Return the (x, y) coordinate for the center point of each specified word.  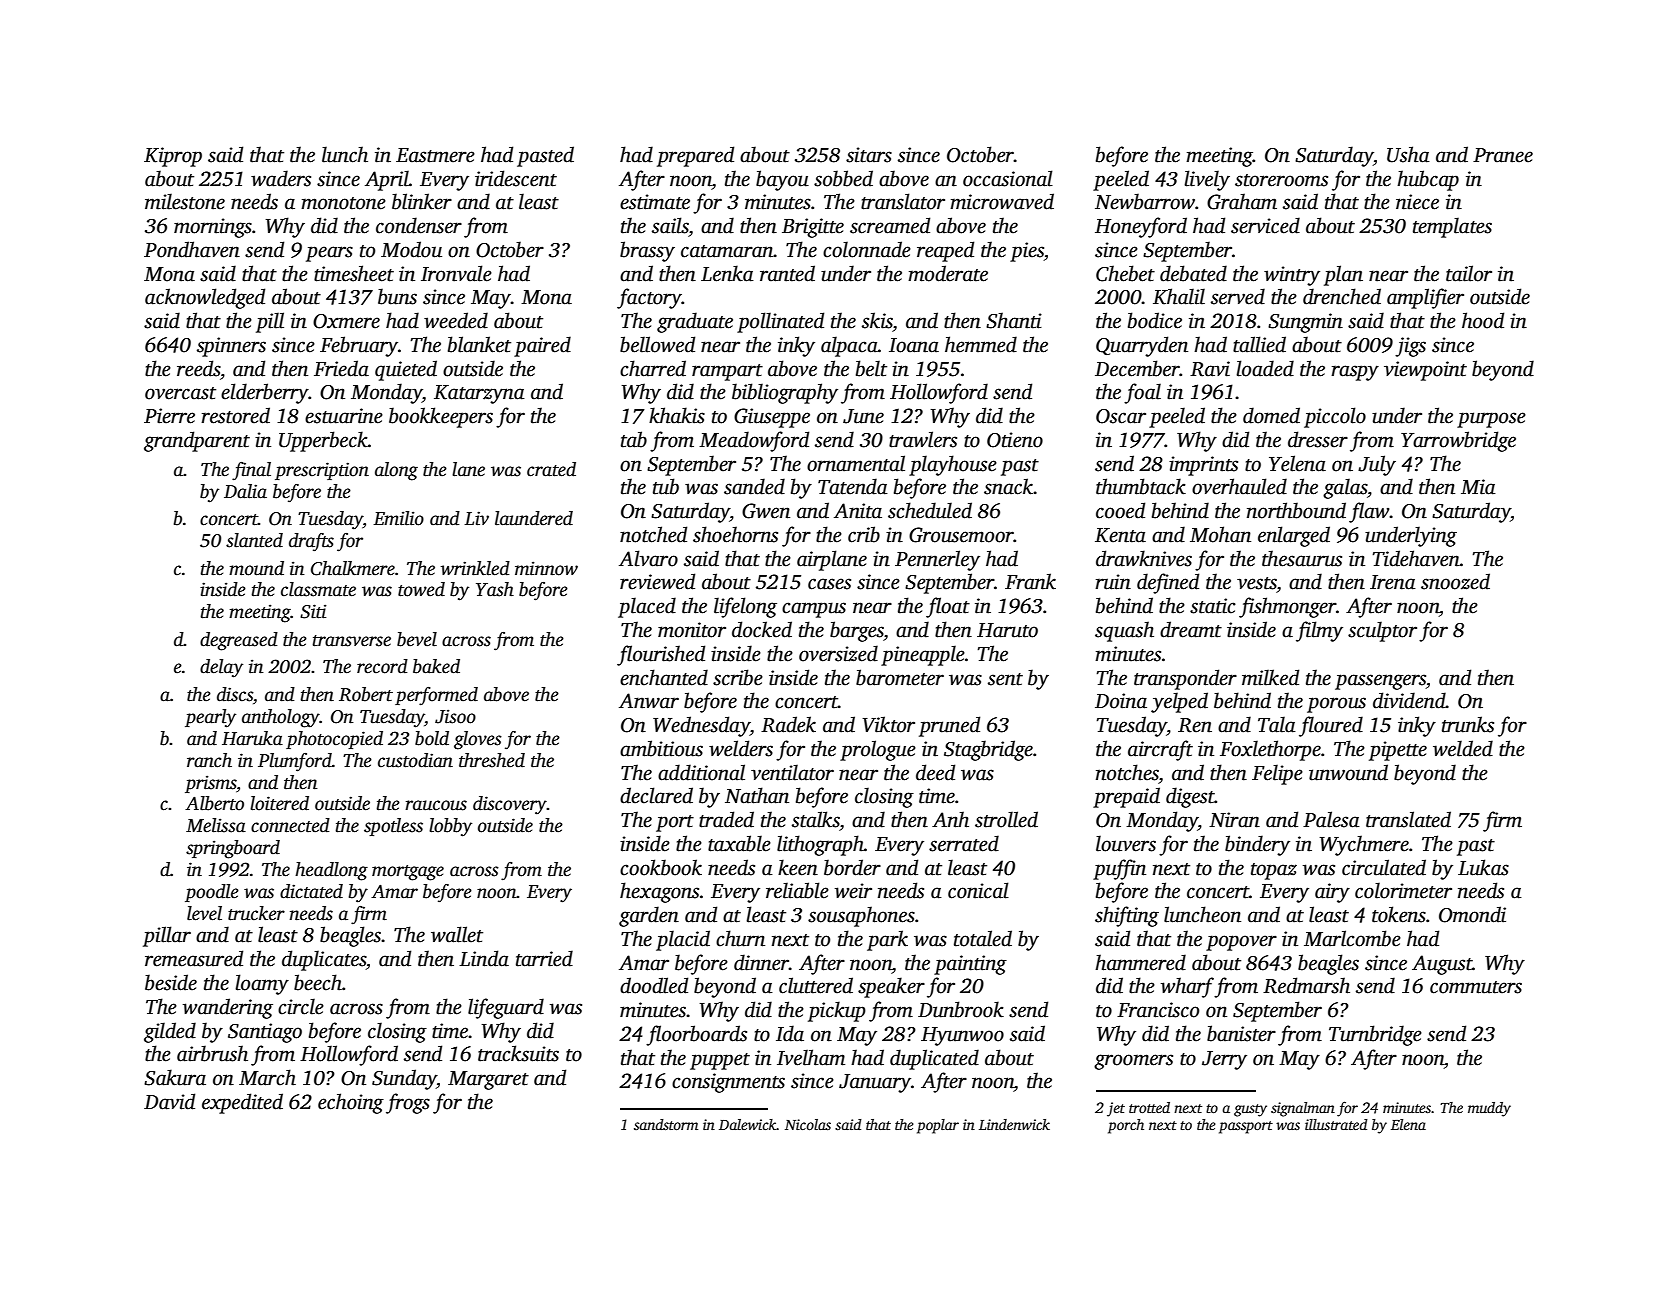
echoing (351, 1103)
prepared (695, 156)
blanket (479, 344)
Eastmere (435, 155)
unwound (1348, 772)
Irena (1393, 582)
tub (666, 486)
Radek (788, 724)
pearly (210, 718)
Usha (1408, 154)
